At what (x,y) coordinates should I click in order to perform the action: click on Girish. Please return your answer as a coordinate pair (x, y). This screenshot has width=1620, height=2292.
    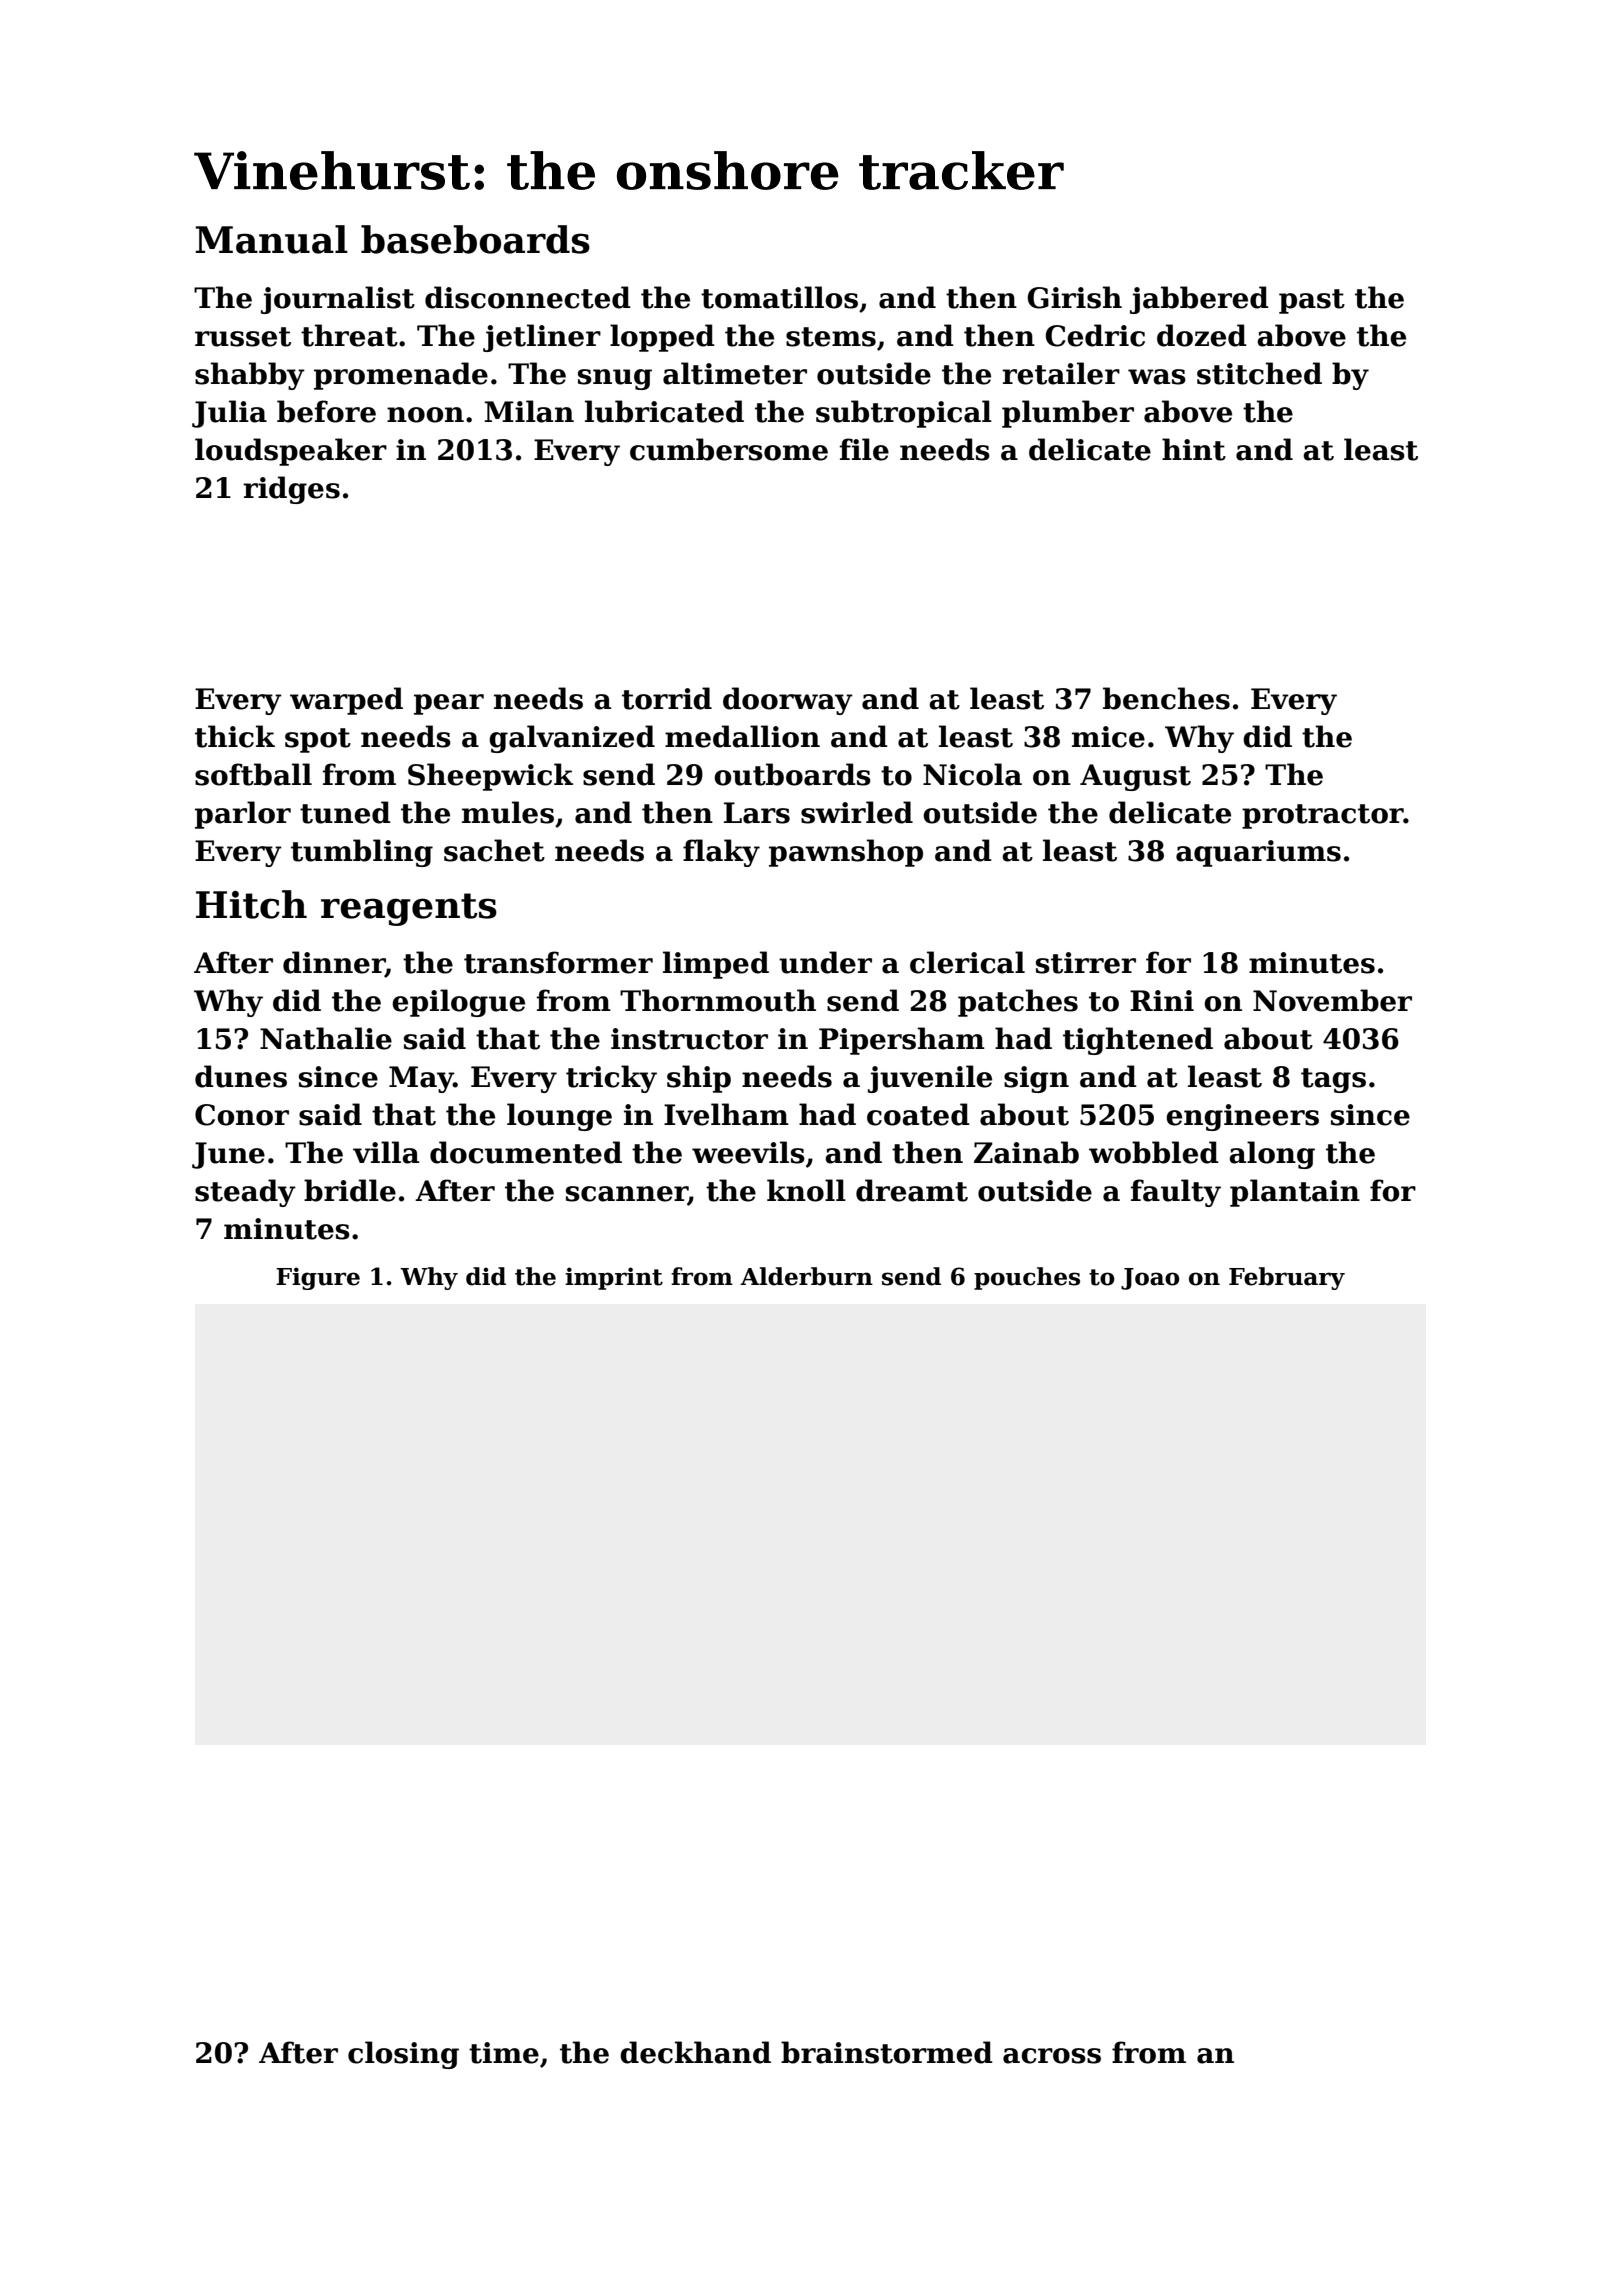
    Looking at the image, I should click on (1075, 297).
